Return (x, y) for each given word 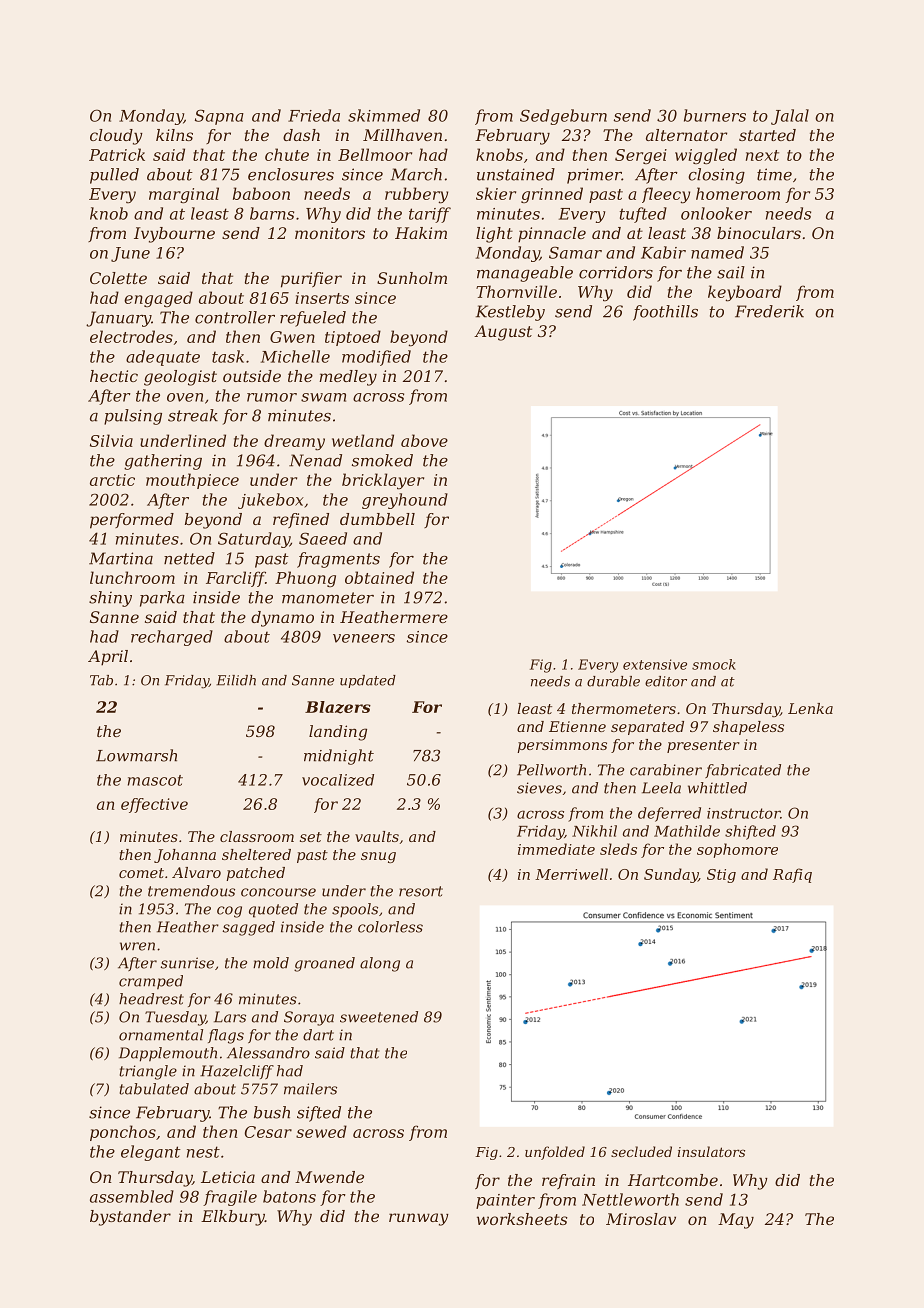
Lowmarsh (136, 755)
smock (714, 664)
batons (289, 1196)
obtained (379, 577)
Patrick (117, 154)
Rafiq (792, 875)
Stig (721, 876)
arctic (112, 480)
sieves (539, 788)
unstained (516, 174)
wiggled (706, 156)
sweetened (379, 1017)
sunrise (187, 963)
